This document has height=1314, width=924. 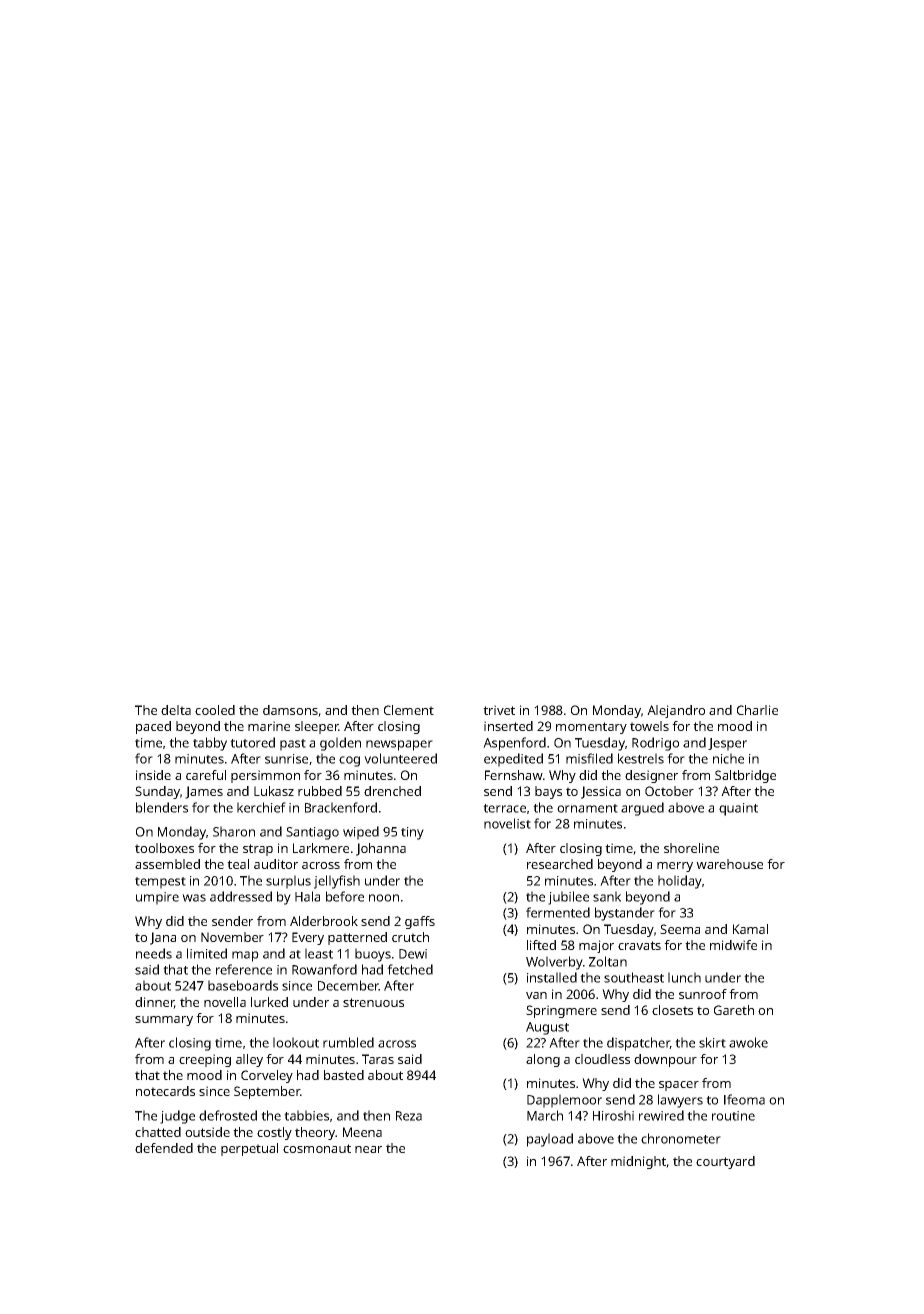 I want to click on lookout, so click(x=296, y=1042).
